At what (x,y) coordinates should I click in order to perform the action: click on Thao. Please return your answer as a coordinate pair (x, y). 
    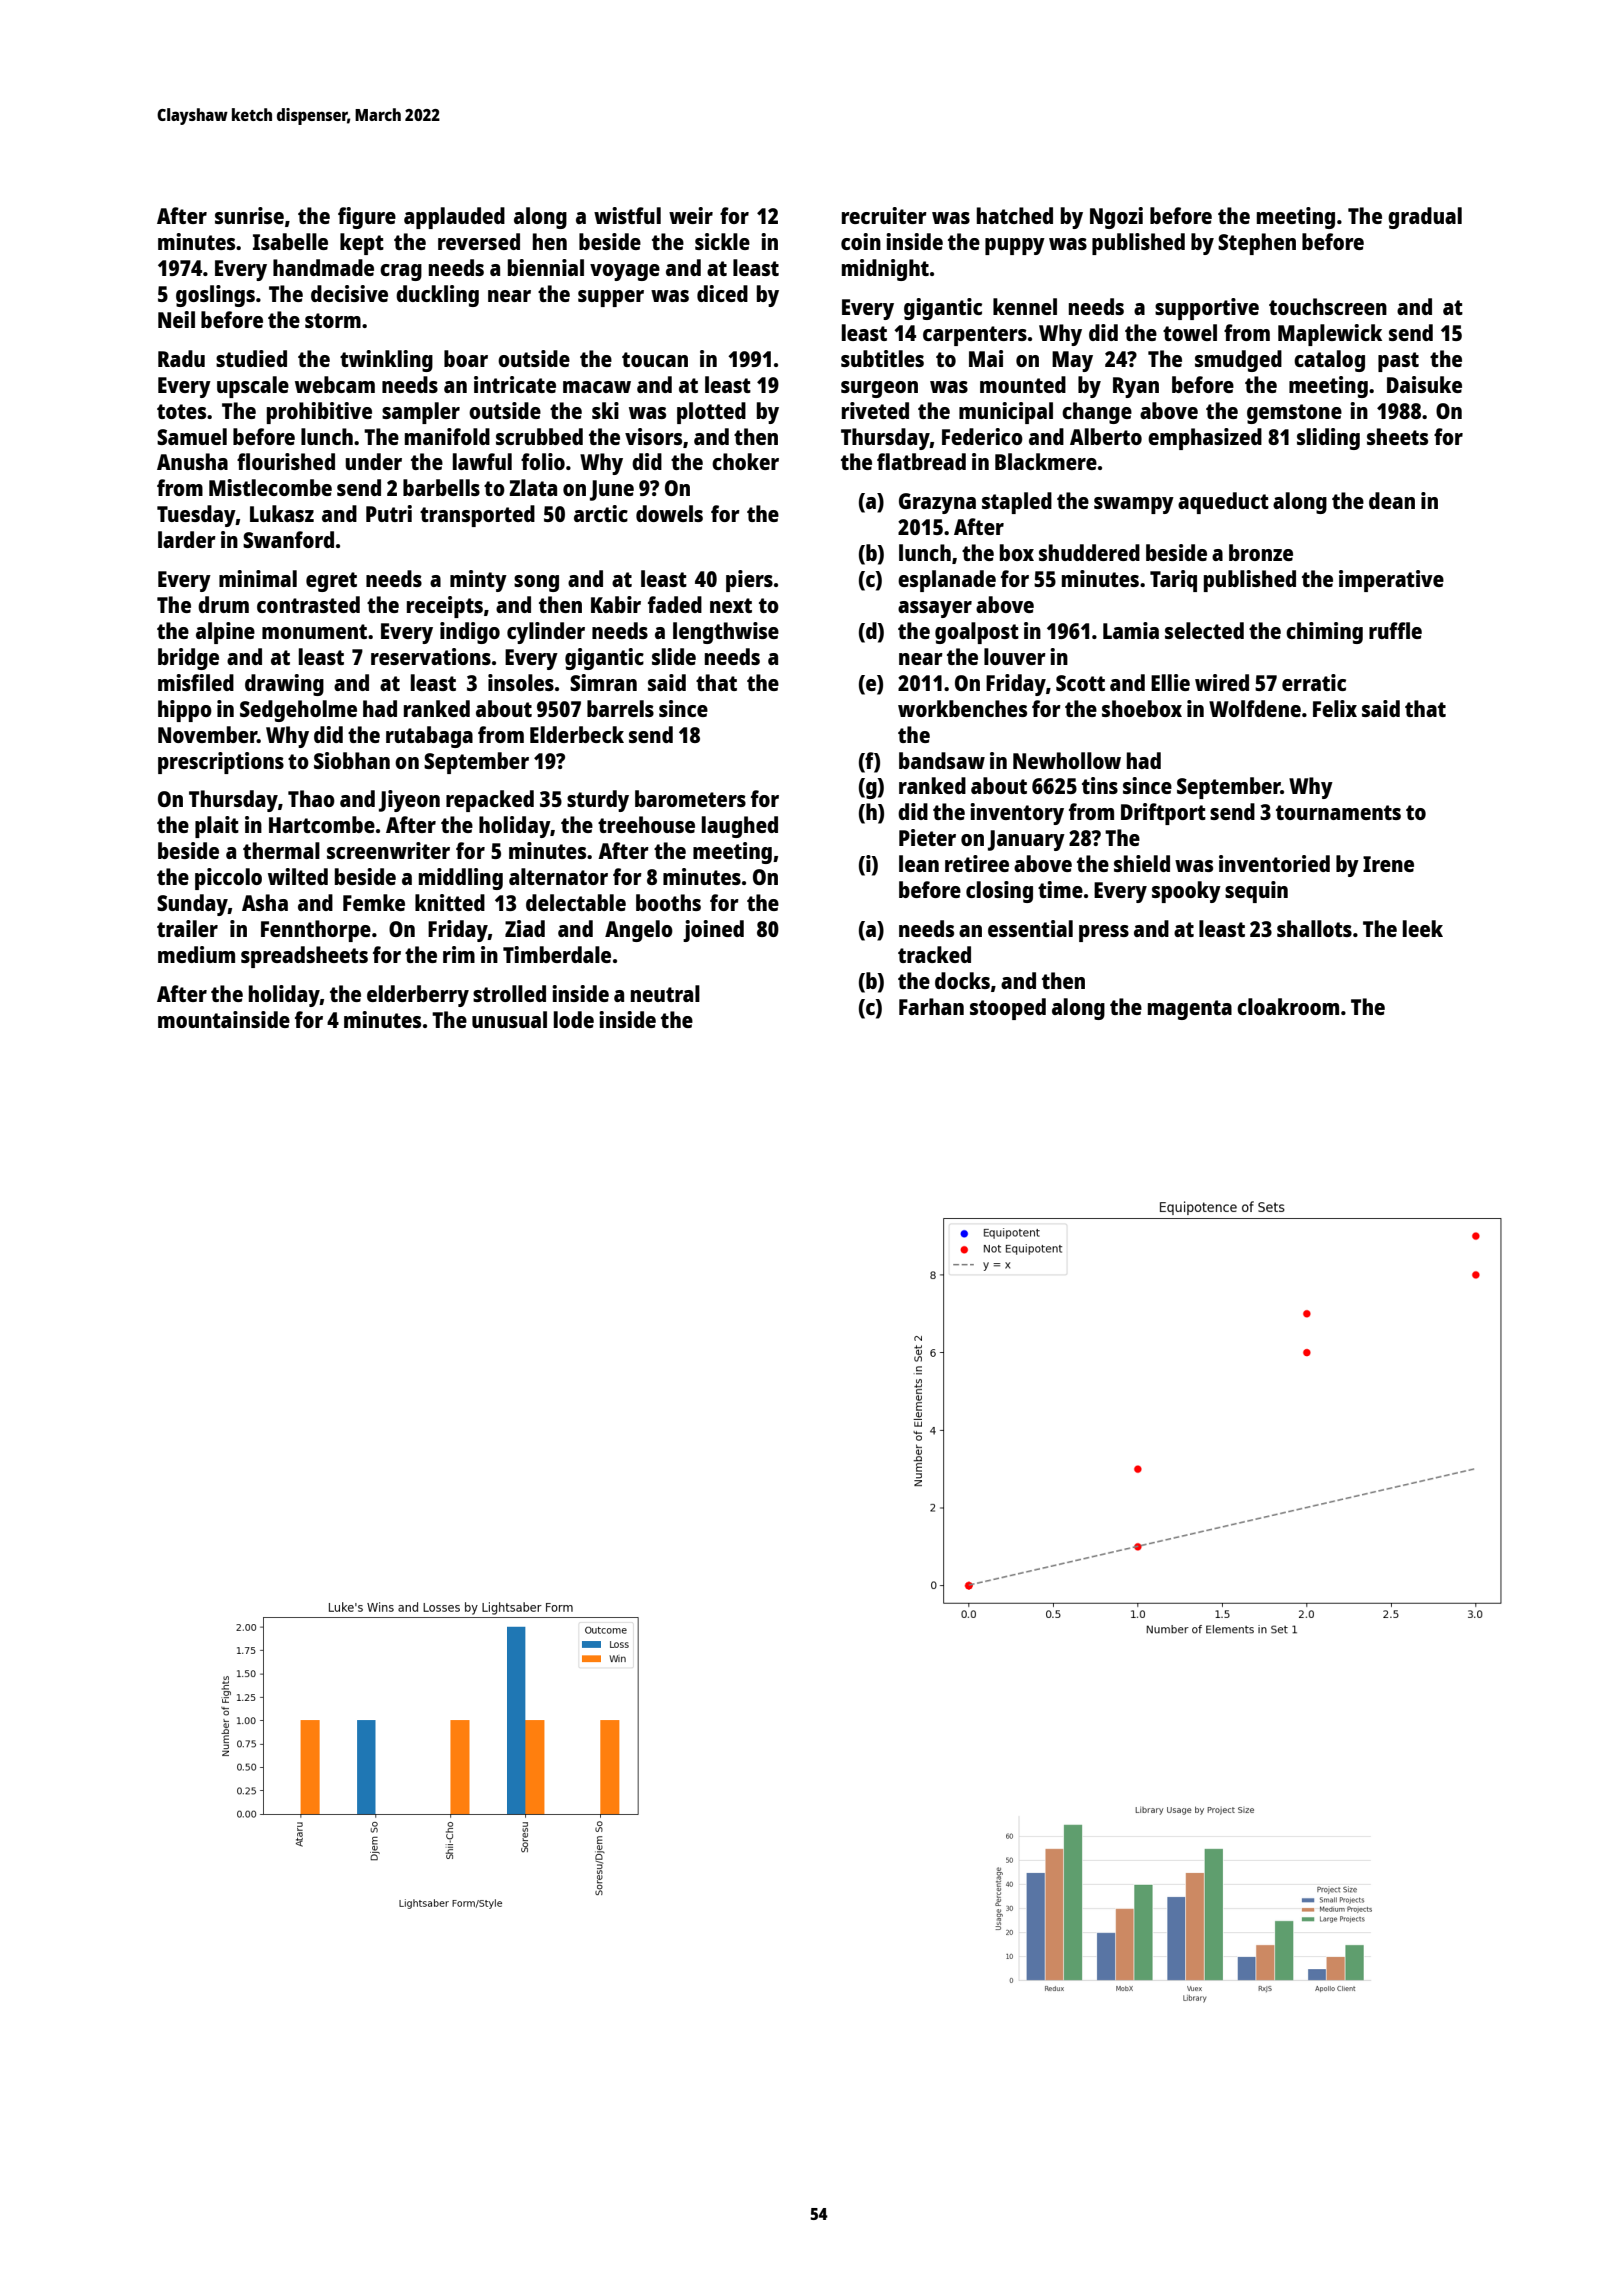
    Looking at the image, I should click on (311, 798).
